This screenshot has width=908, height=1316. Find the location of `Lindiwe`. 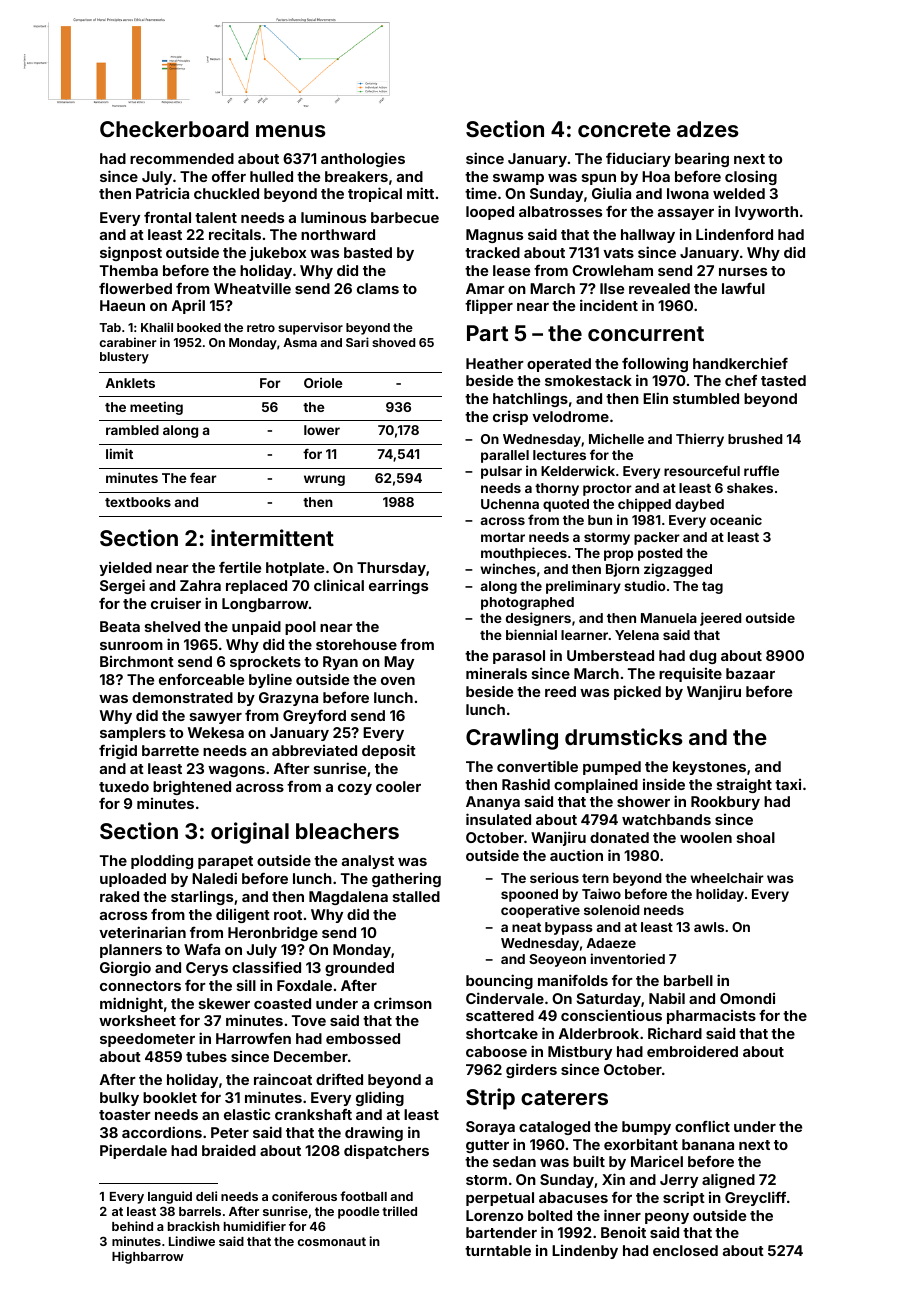

Lindiwe is located at coordinates (192, 1241).
